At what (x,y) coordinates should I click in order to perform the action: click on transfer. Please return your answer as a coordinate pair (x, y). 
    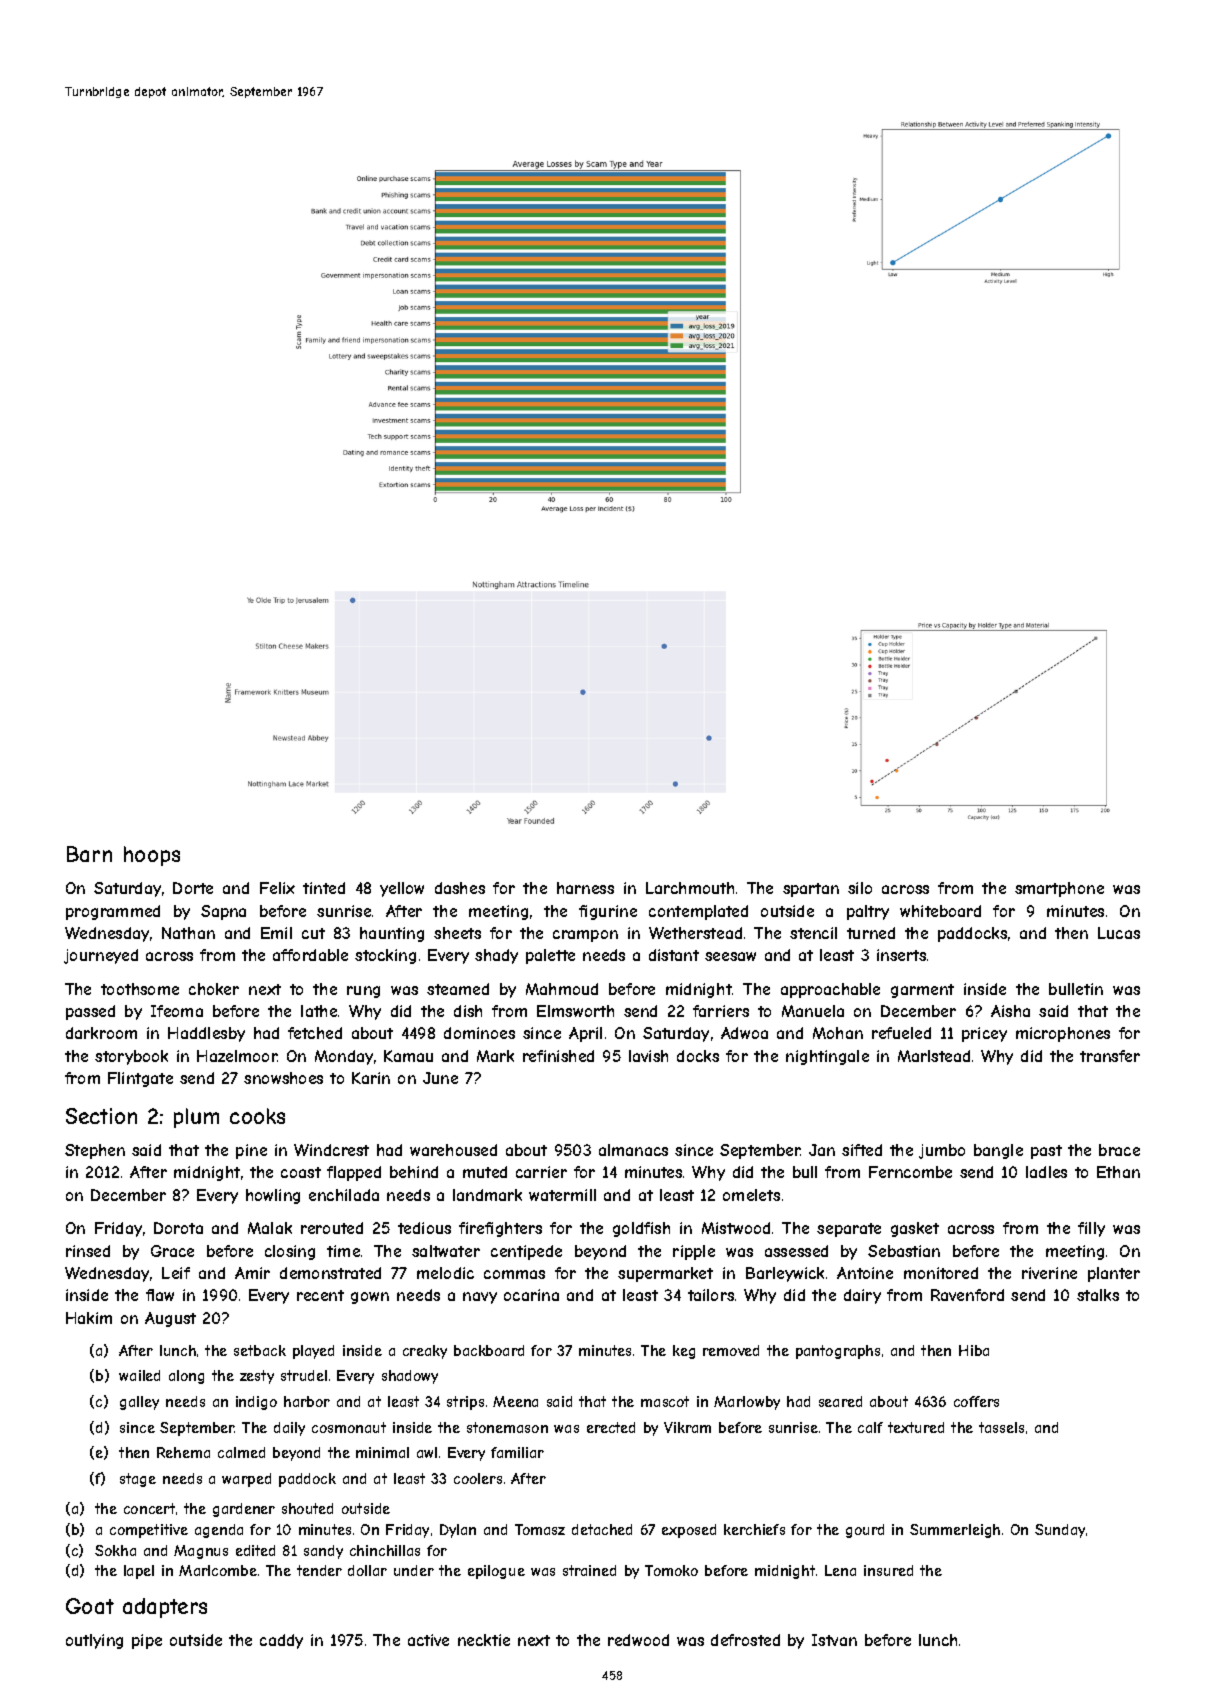
    Looking at the image, I should click on (1110, 1056).
